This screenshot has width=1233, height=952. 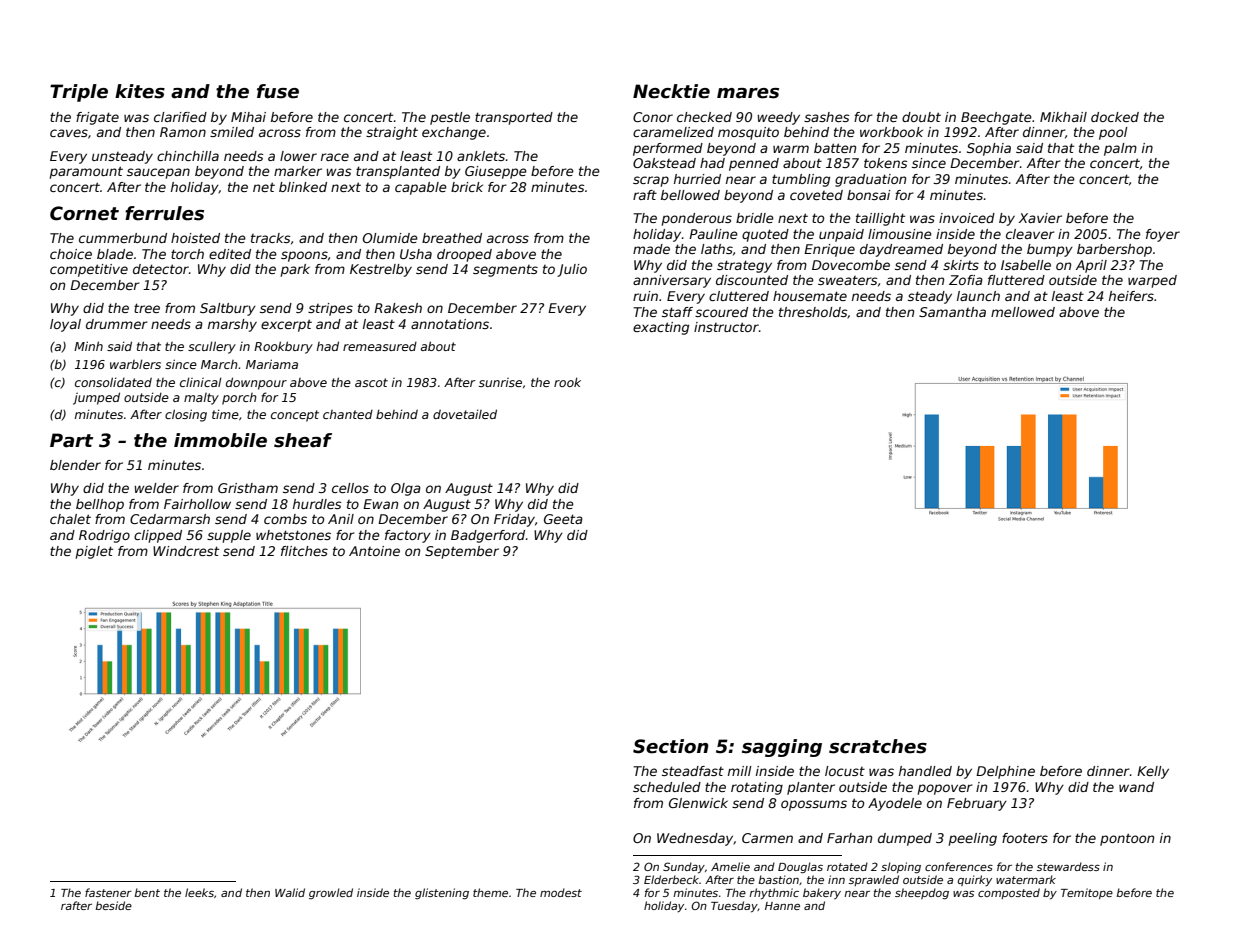 I want to click on sagging, so click(x=782, y=748).
